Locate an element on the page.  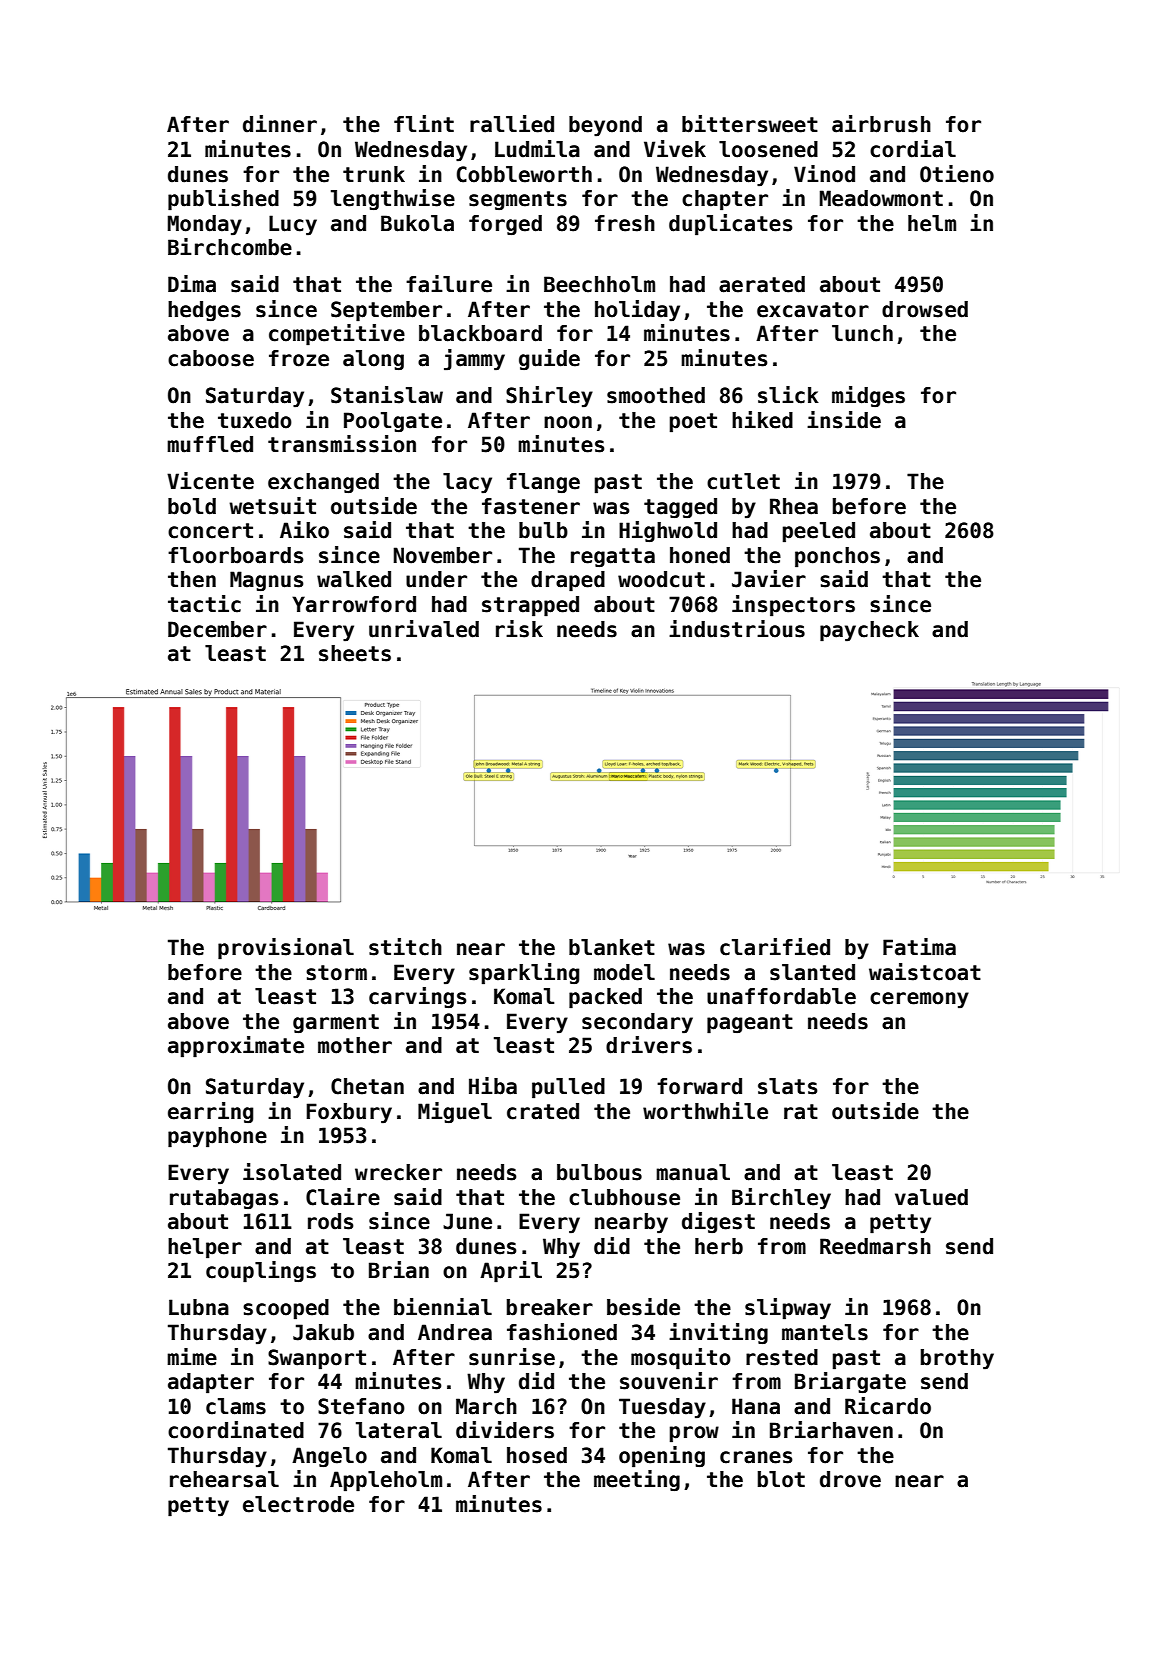
fresh is located at coordinates (625, 223).
